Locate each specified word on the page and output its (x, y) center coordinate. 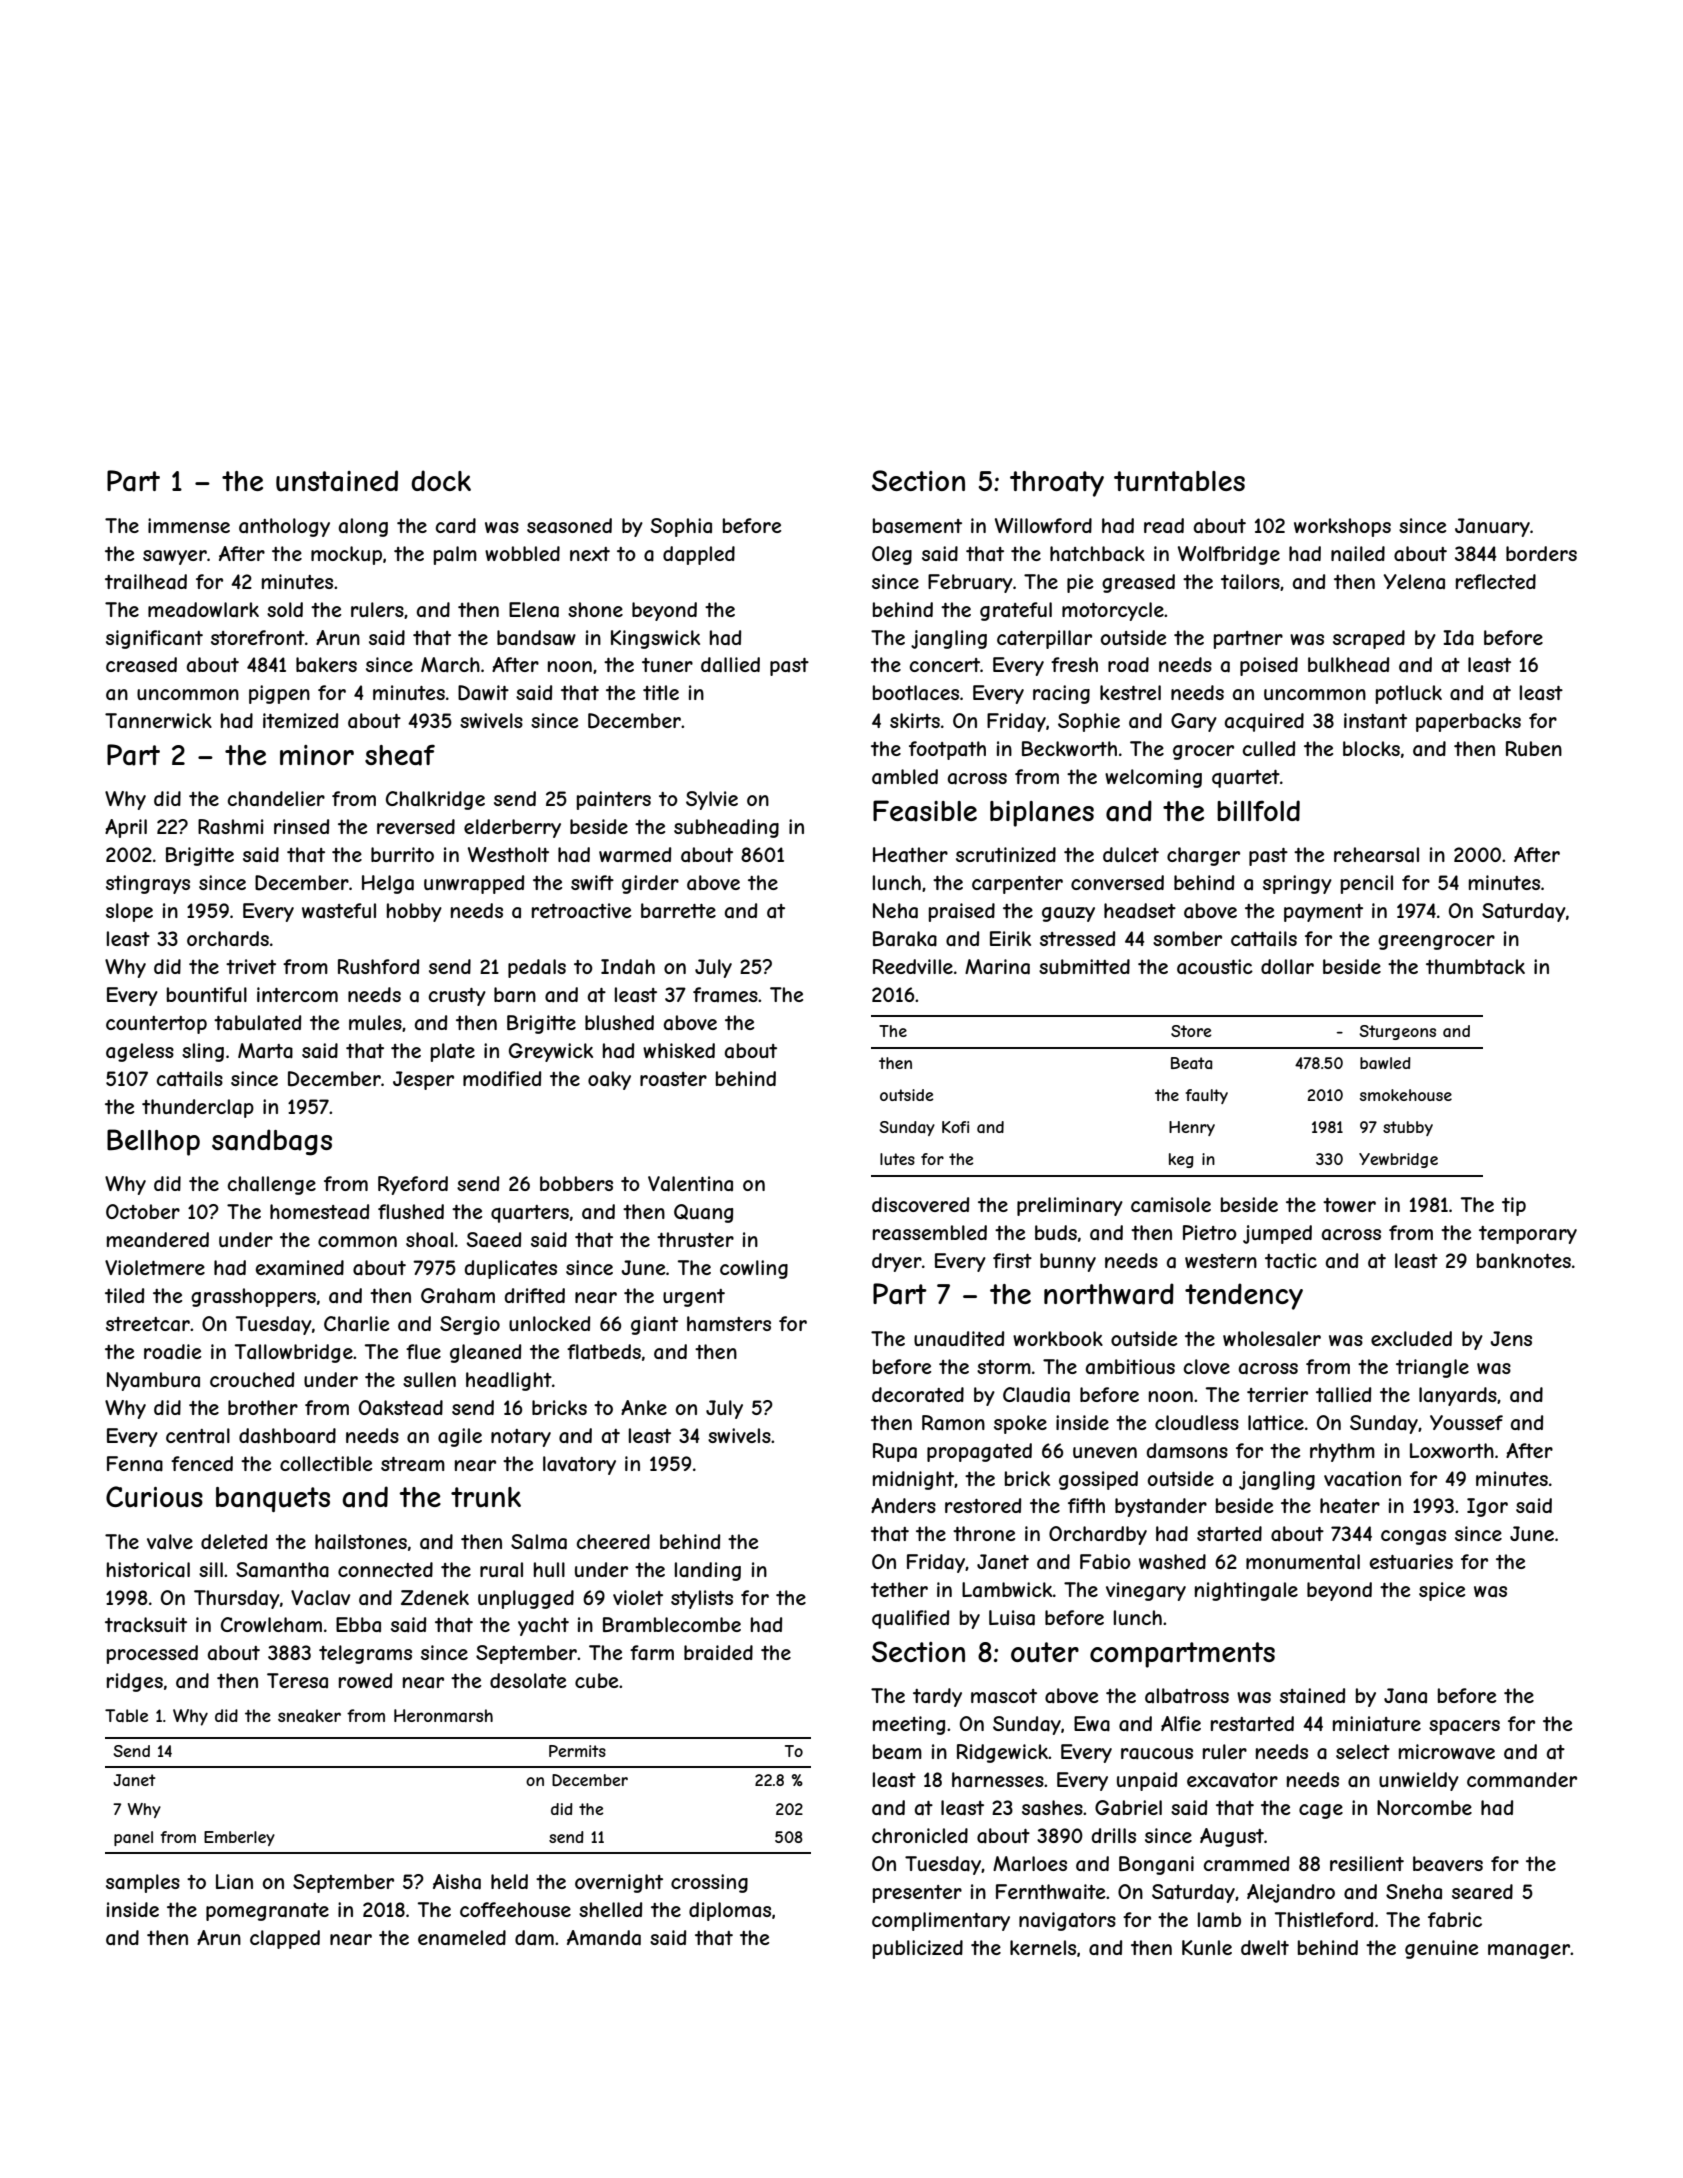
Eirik (1010, 938)
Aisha (457, 1882)
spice (1442, 1591)
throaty (1057, 484)
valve (170, 1541)
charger (1203, 856)
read (1164, 525)
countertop (156, 1025)
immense (189, 525)
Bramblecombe (672, 1625)
